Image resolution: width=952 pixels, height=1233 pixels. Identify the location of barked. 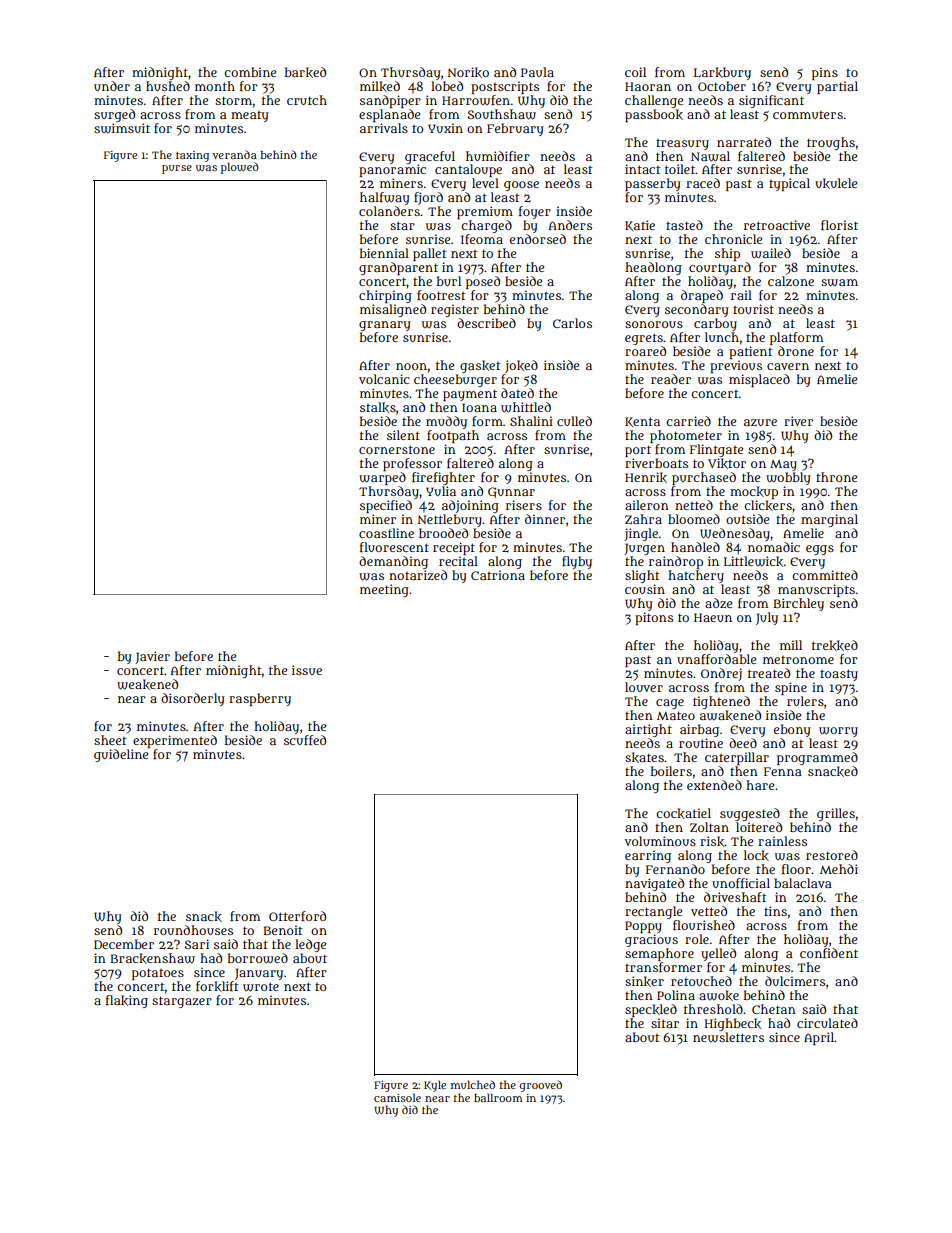
(305, 72).
